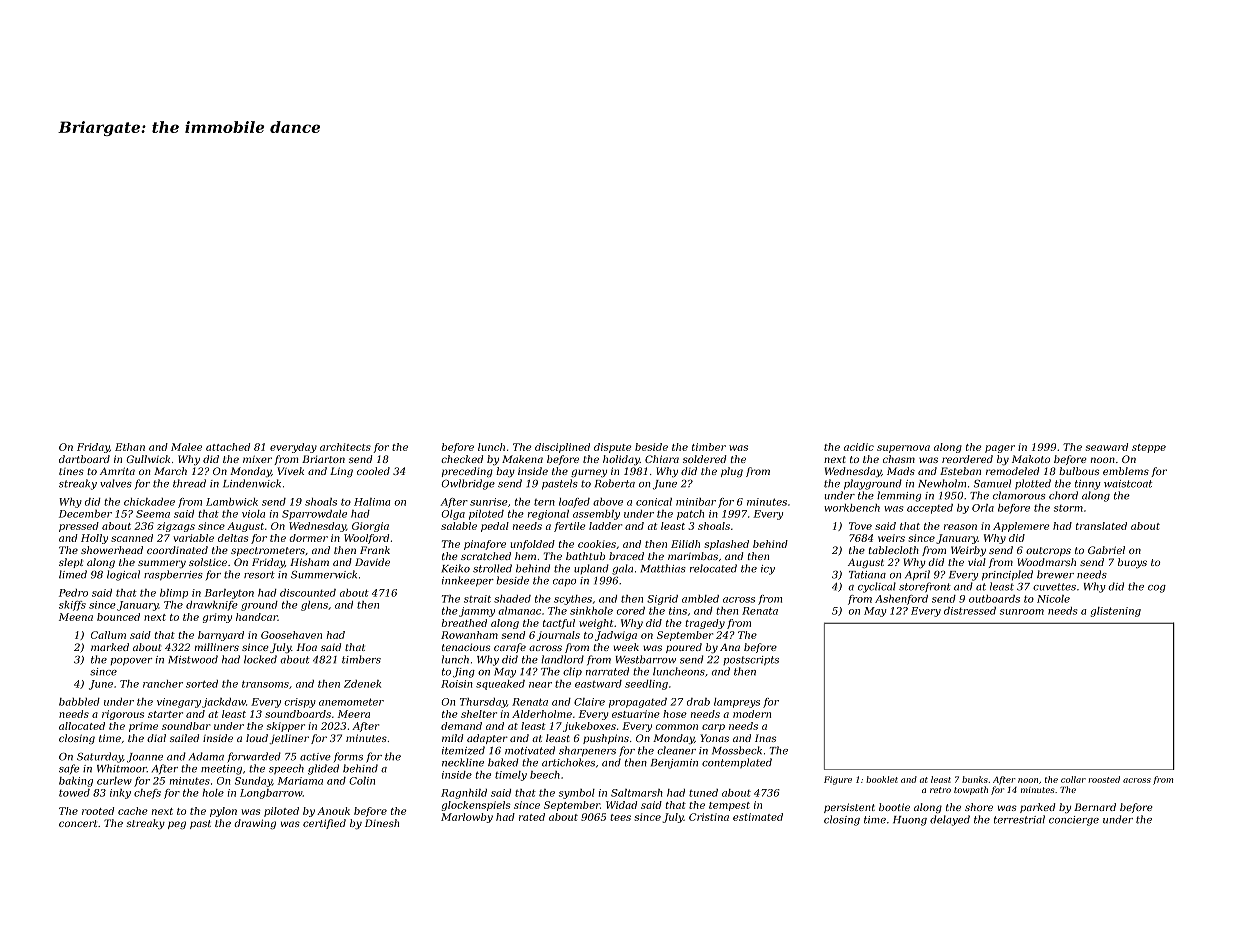 This image has width=1233, height=952. Describe the element at coordinates (1000, 449) in the image. I see `pager` at that location.
